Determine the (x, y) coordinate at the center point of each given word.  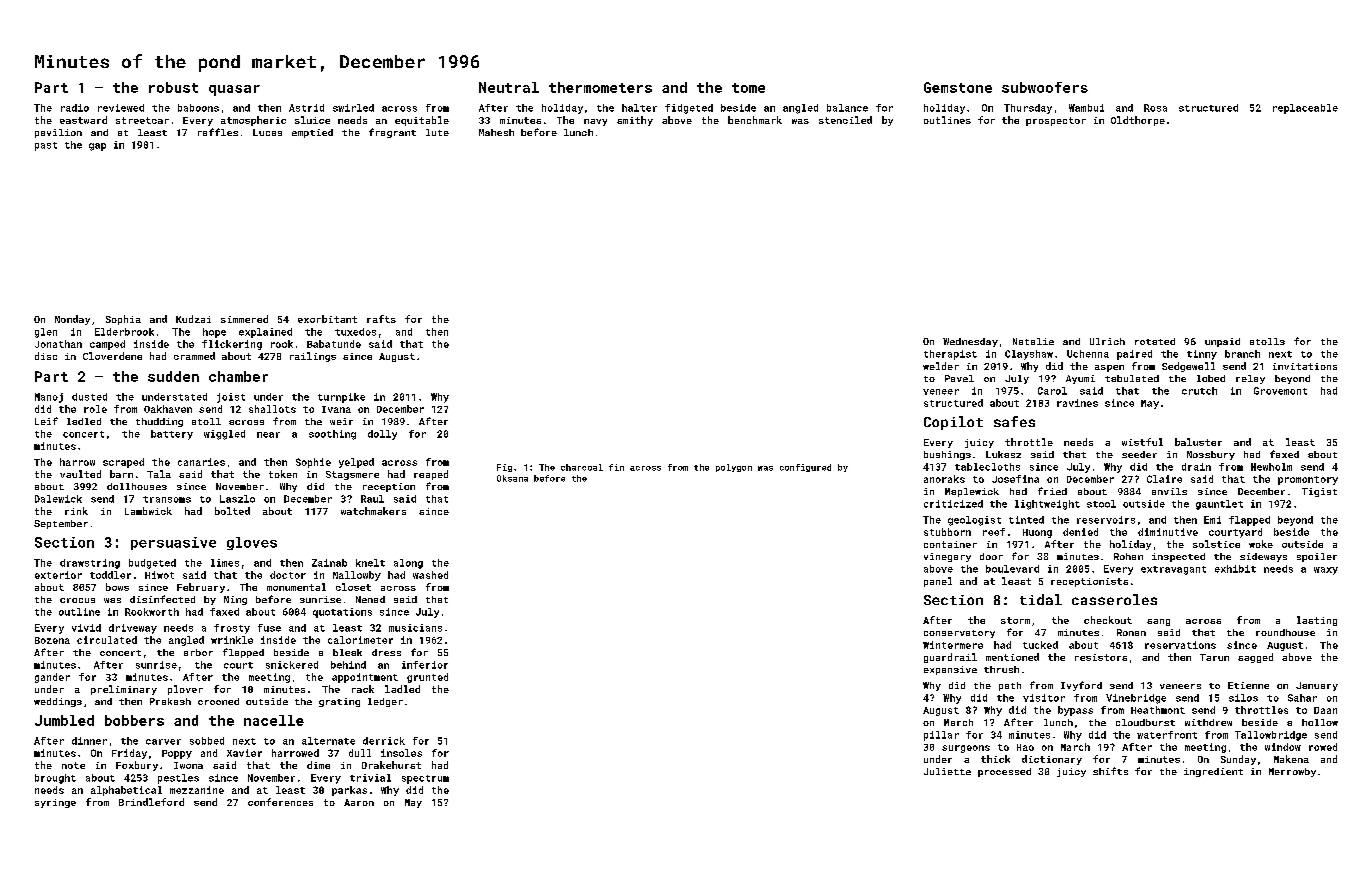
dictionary (1052, 760)
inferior (425, 665)
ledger (385, 702)
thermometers (600, 87)
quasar (234, 90)
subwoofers (1045, 87)
